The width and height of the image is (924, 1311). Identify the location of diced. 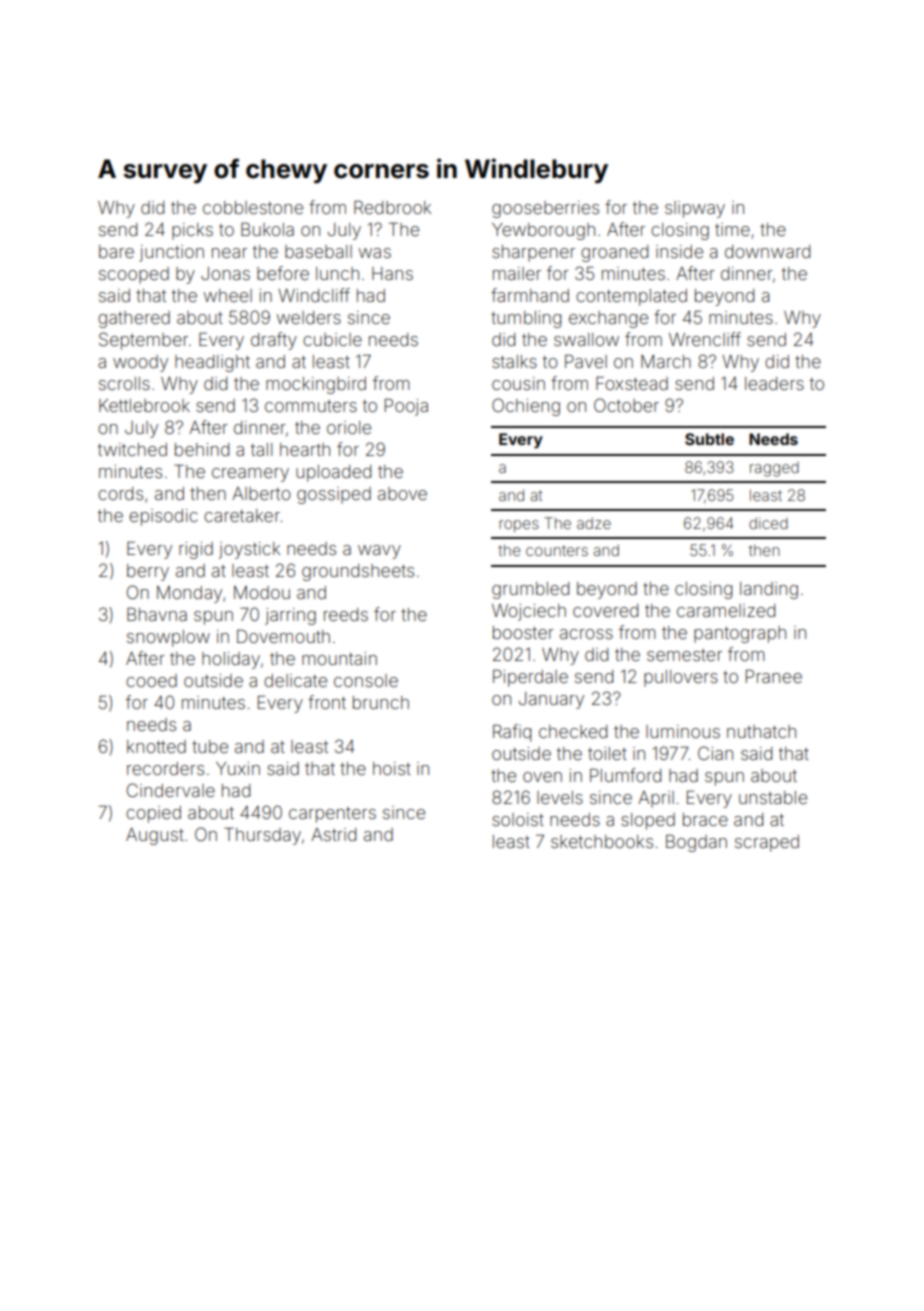
(768, 523).
